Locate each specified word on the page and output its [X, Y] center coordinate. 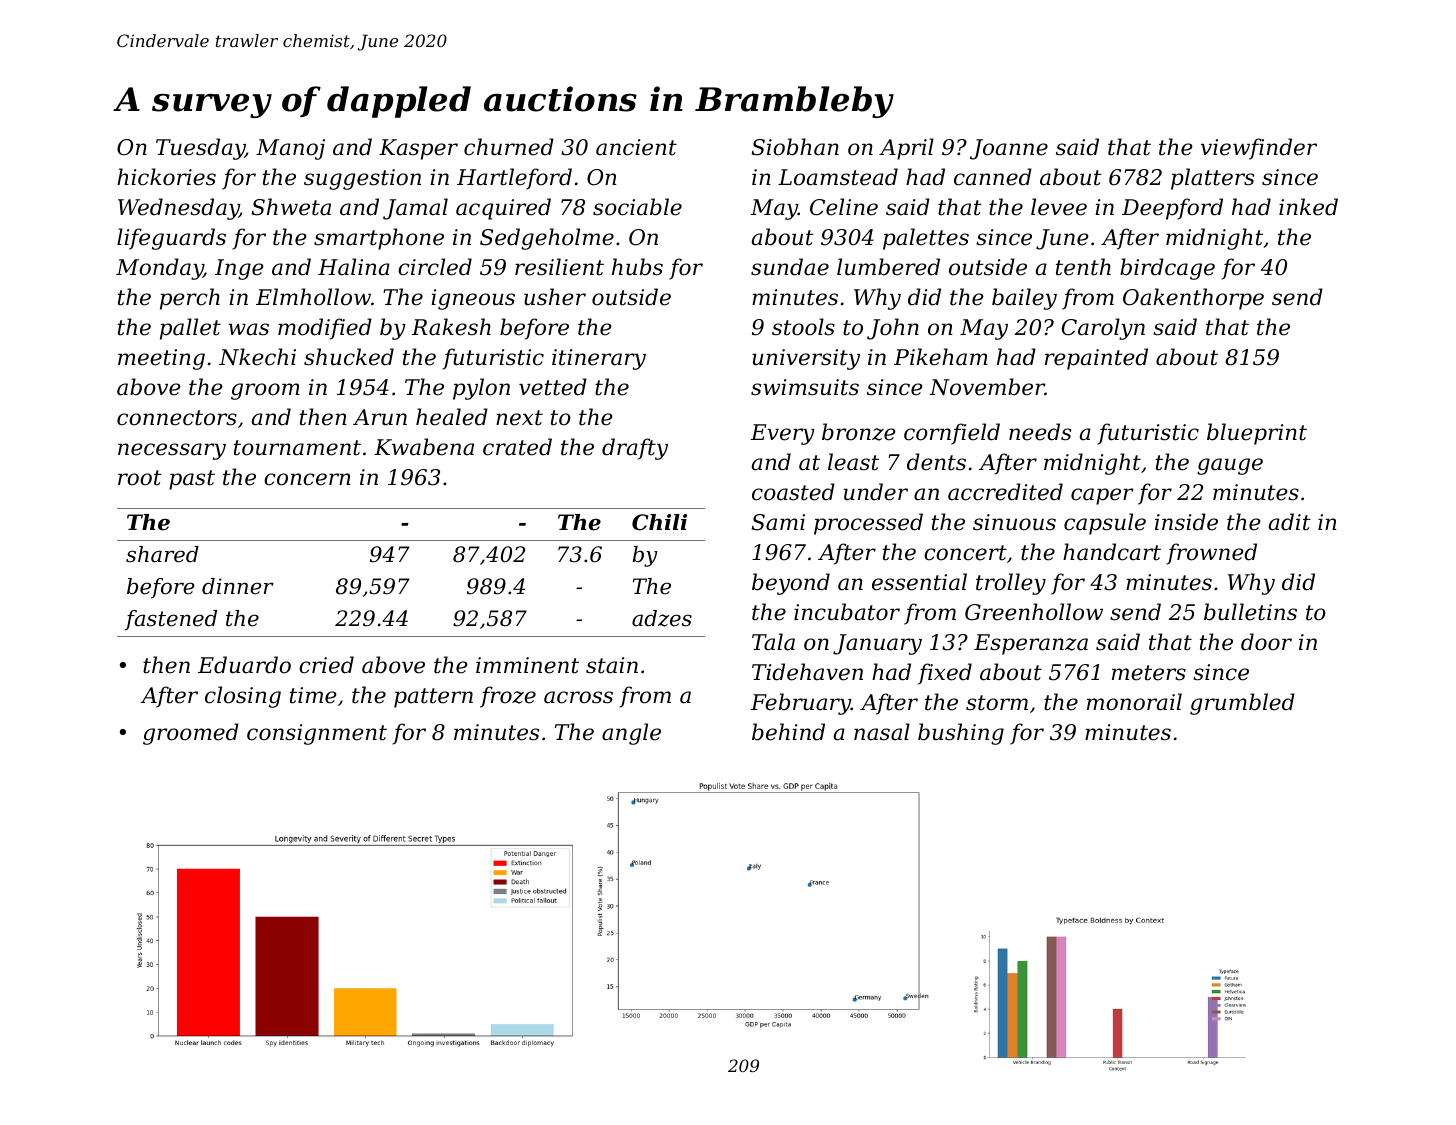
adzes [662, 618]
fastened [171, 620]
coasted [793, 492]
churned [509, 147]
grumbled [1242, 704]
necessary [172, 451]
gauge [1230, 466]
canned [993, 177]
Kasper [418, 149]
